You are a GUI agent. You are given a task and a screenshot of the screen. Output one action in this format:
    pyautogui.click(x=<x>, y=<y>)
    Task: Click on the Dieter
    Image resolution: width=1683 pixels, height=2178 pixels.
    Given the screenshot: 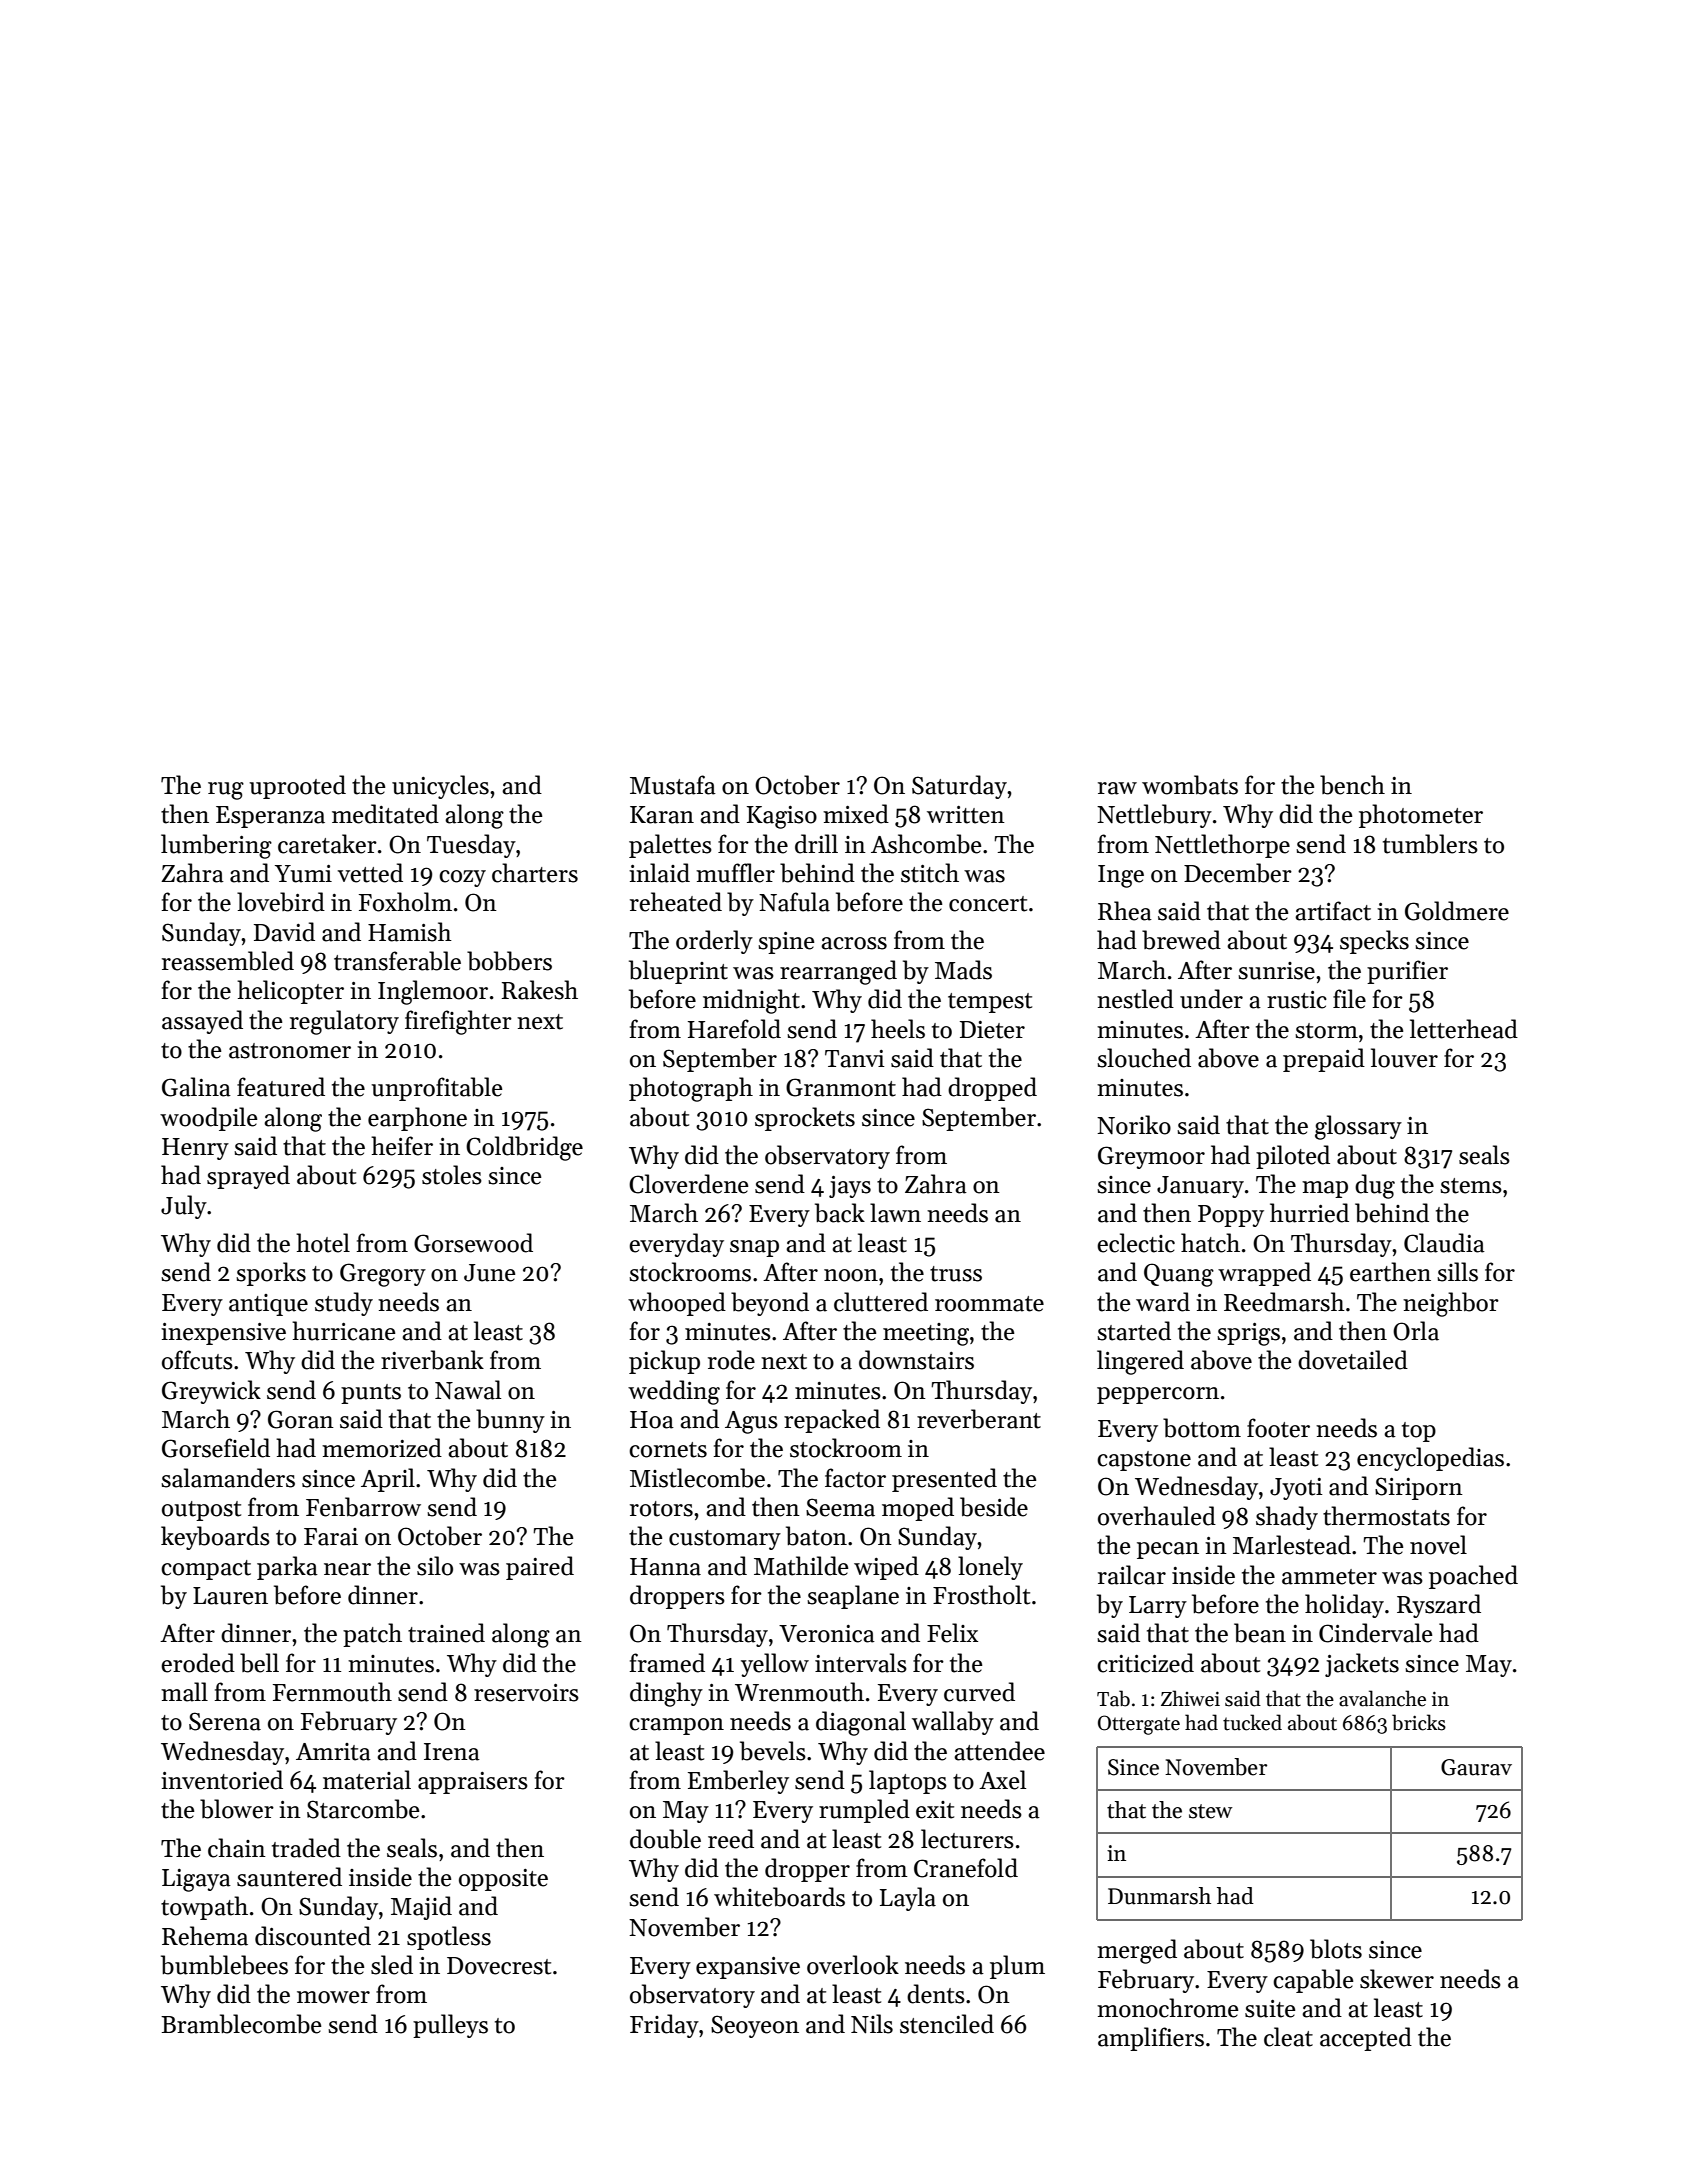 What is the action you would take?
    pyautogui.click(x=992, y=1030)
